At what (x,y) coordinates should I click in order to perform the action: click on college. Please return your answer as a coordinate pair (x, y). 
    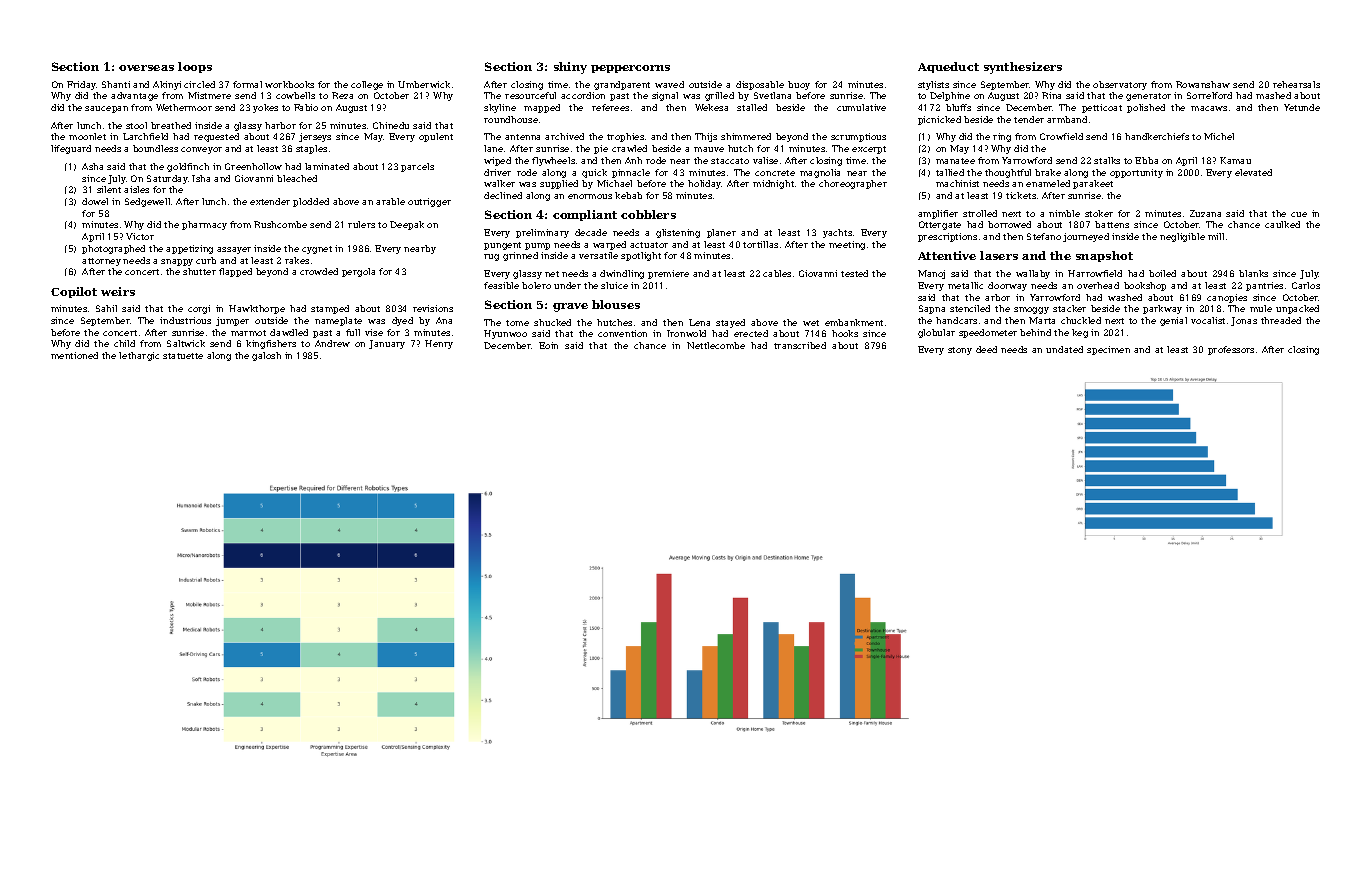
    Looking at the image, I should click on (367, 85).
